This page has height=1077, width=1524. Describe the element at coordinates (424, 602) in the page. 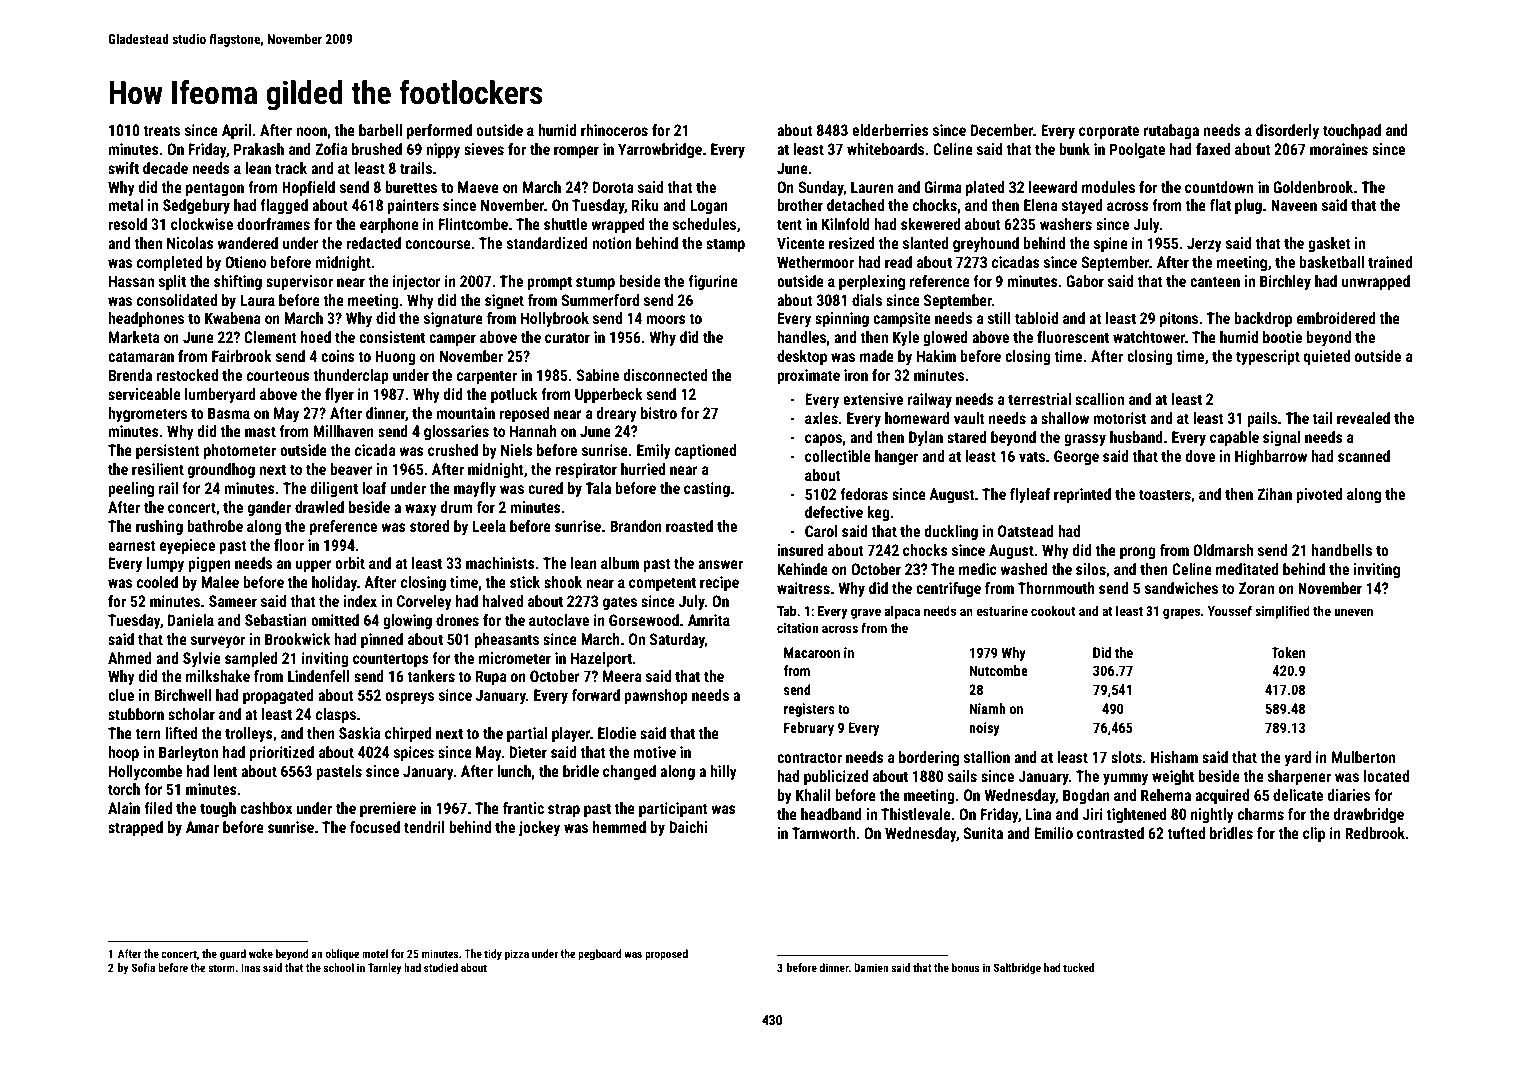

I see `Corveley` at that location.
